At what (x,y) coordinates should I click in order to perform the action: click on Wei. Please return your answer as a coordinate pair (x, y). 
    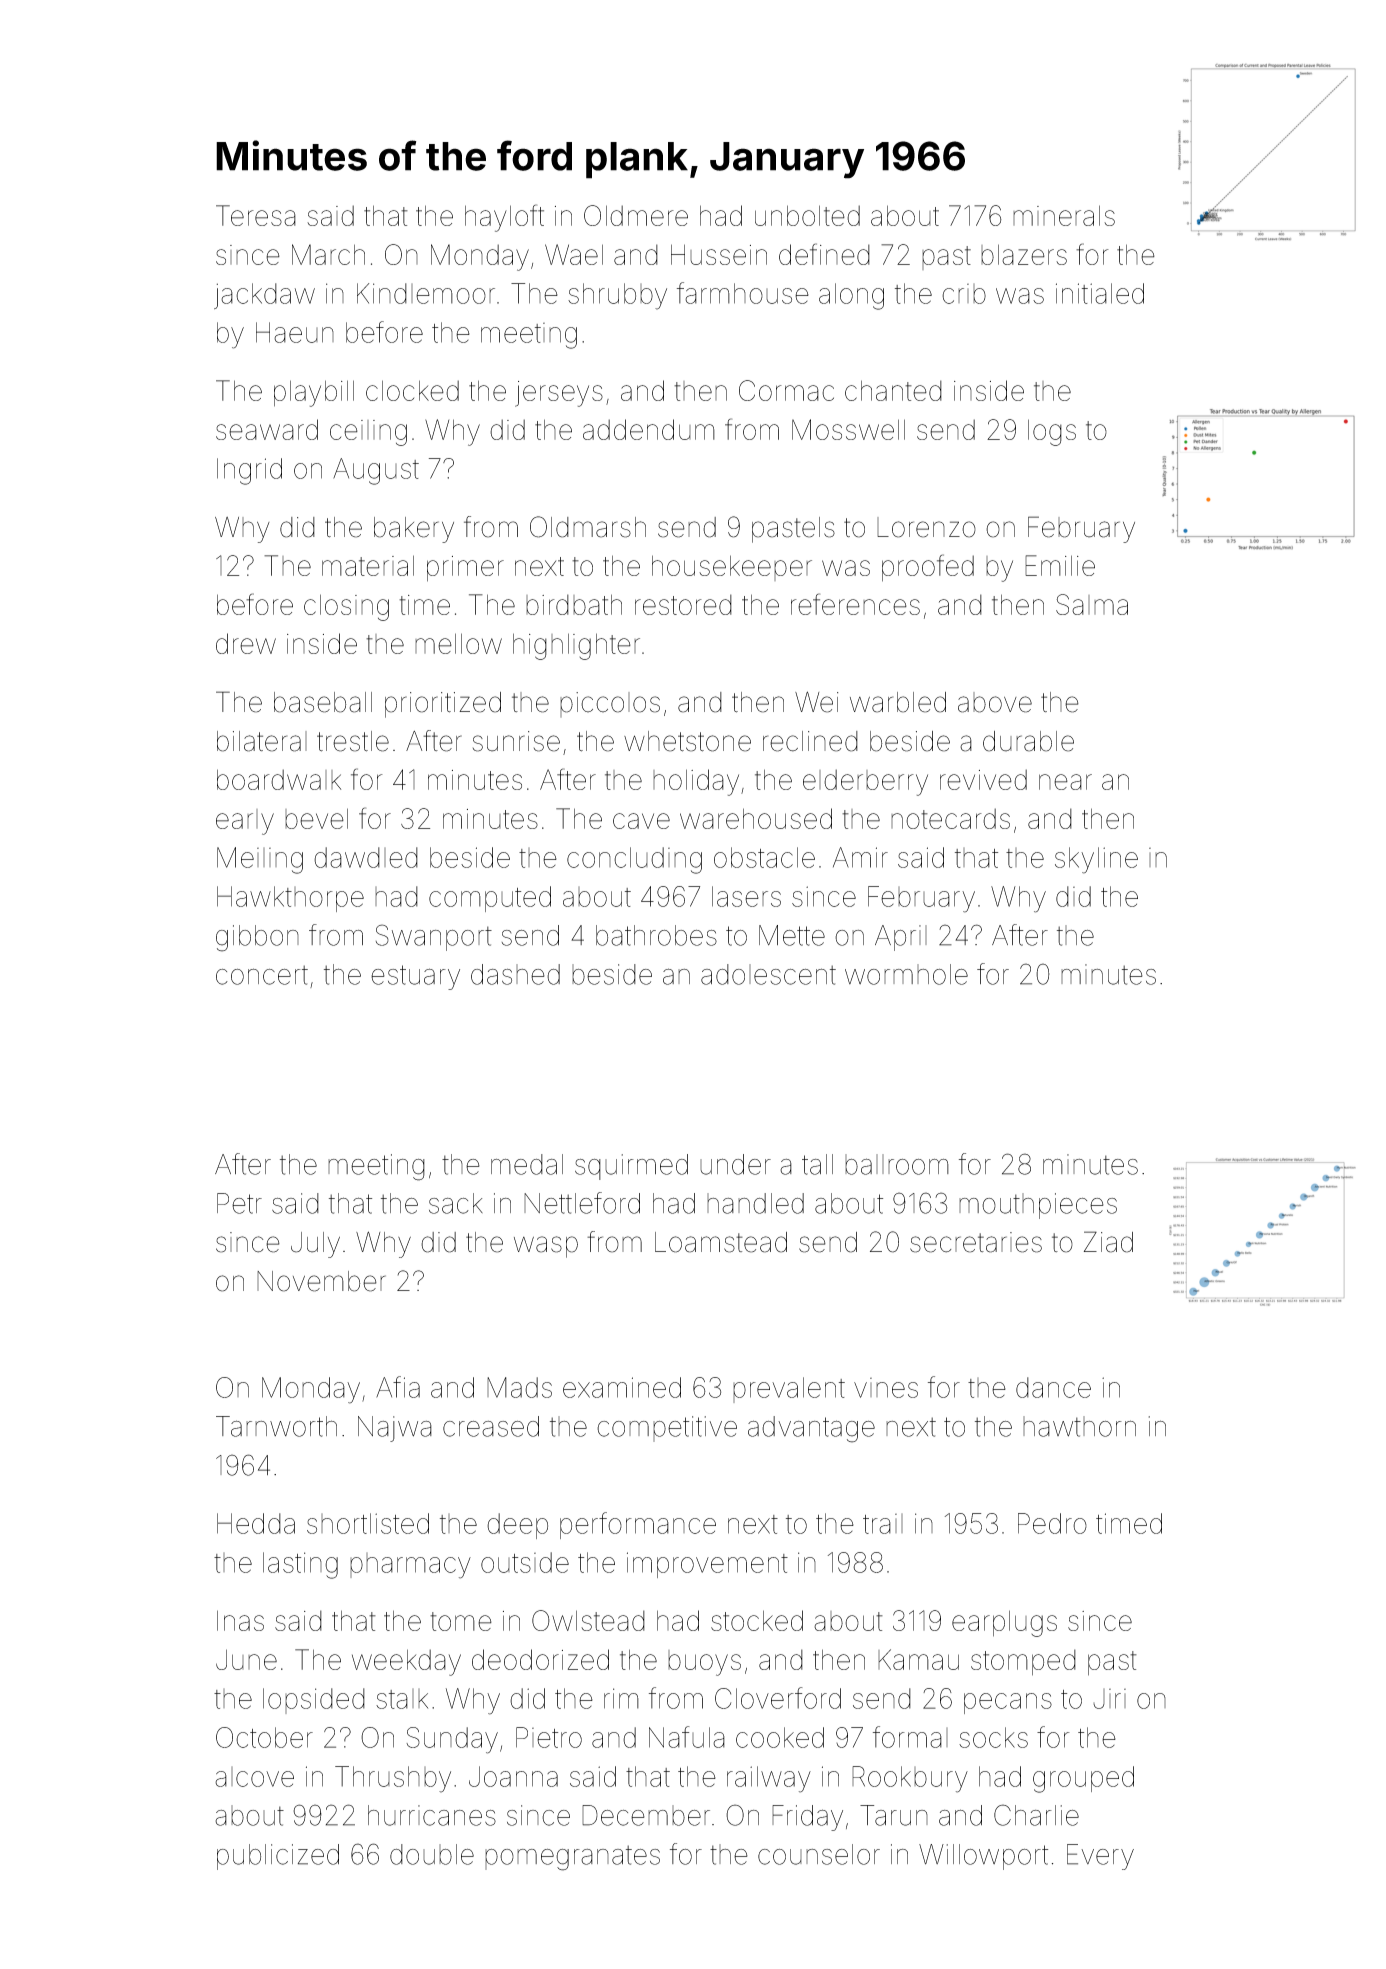
    Looking at the image, I should click on (816, 702).
